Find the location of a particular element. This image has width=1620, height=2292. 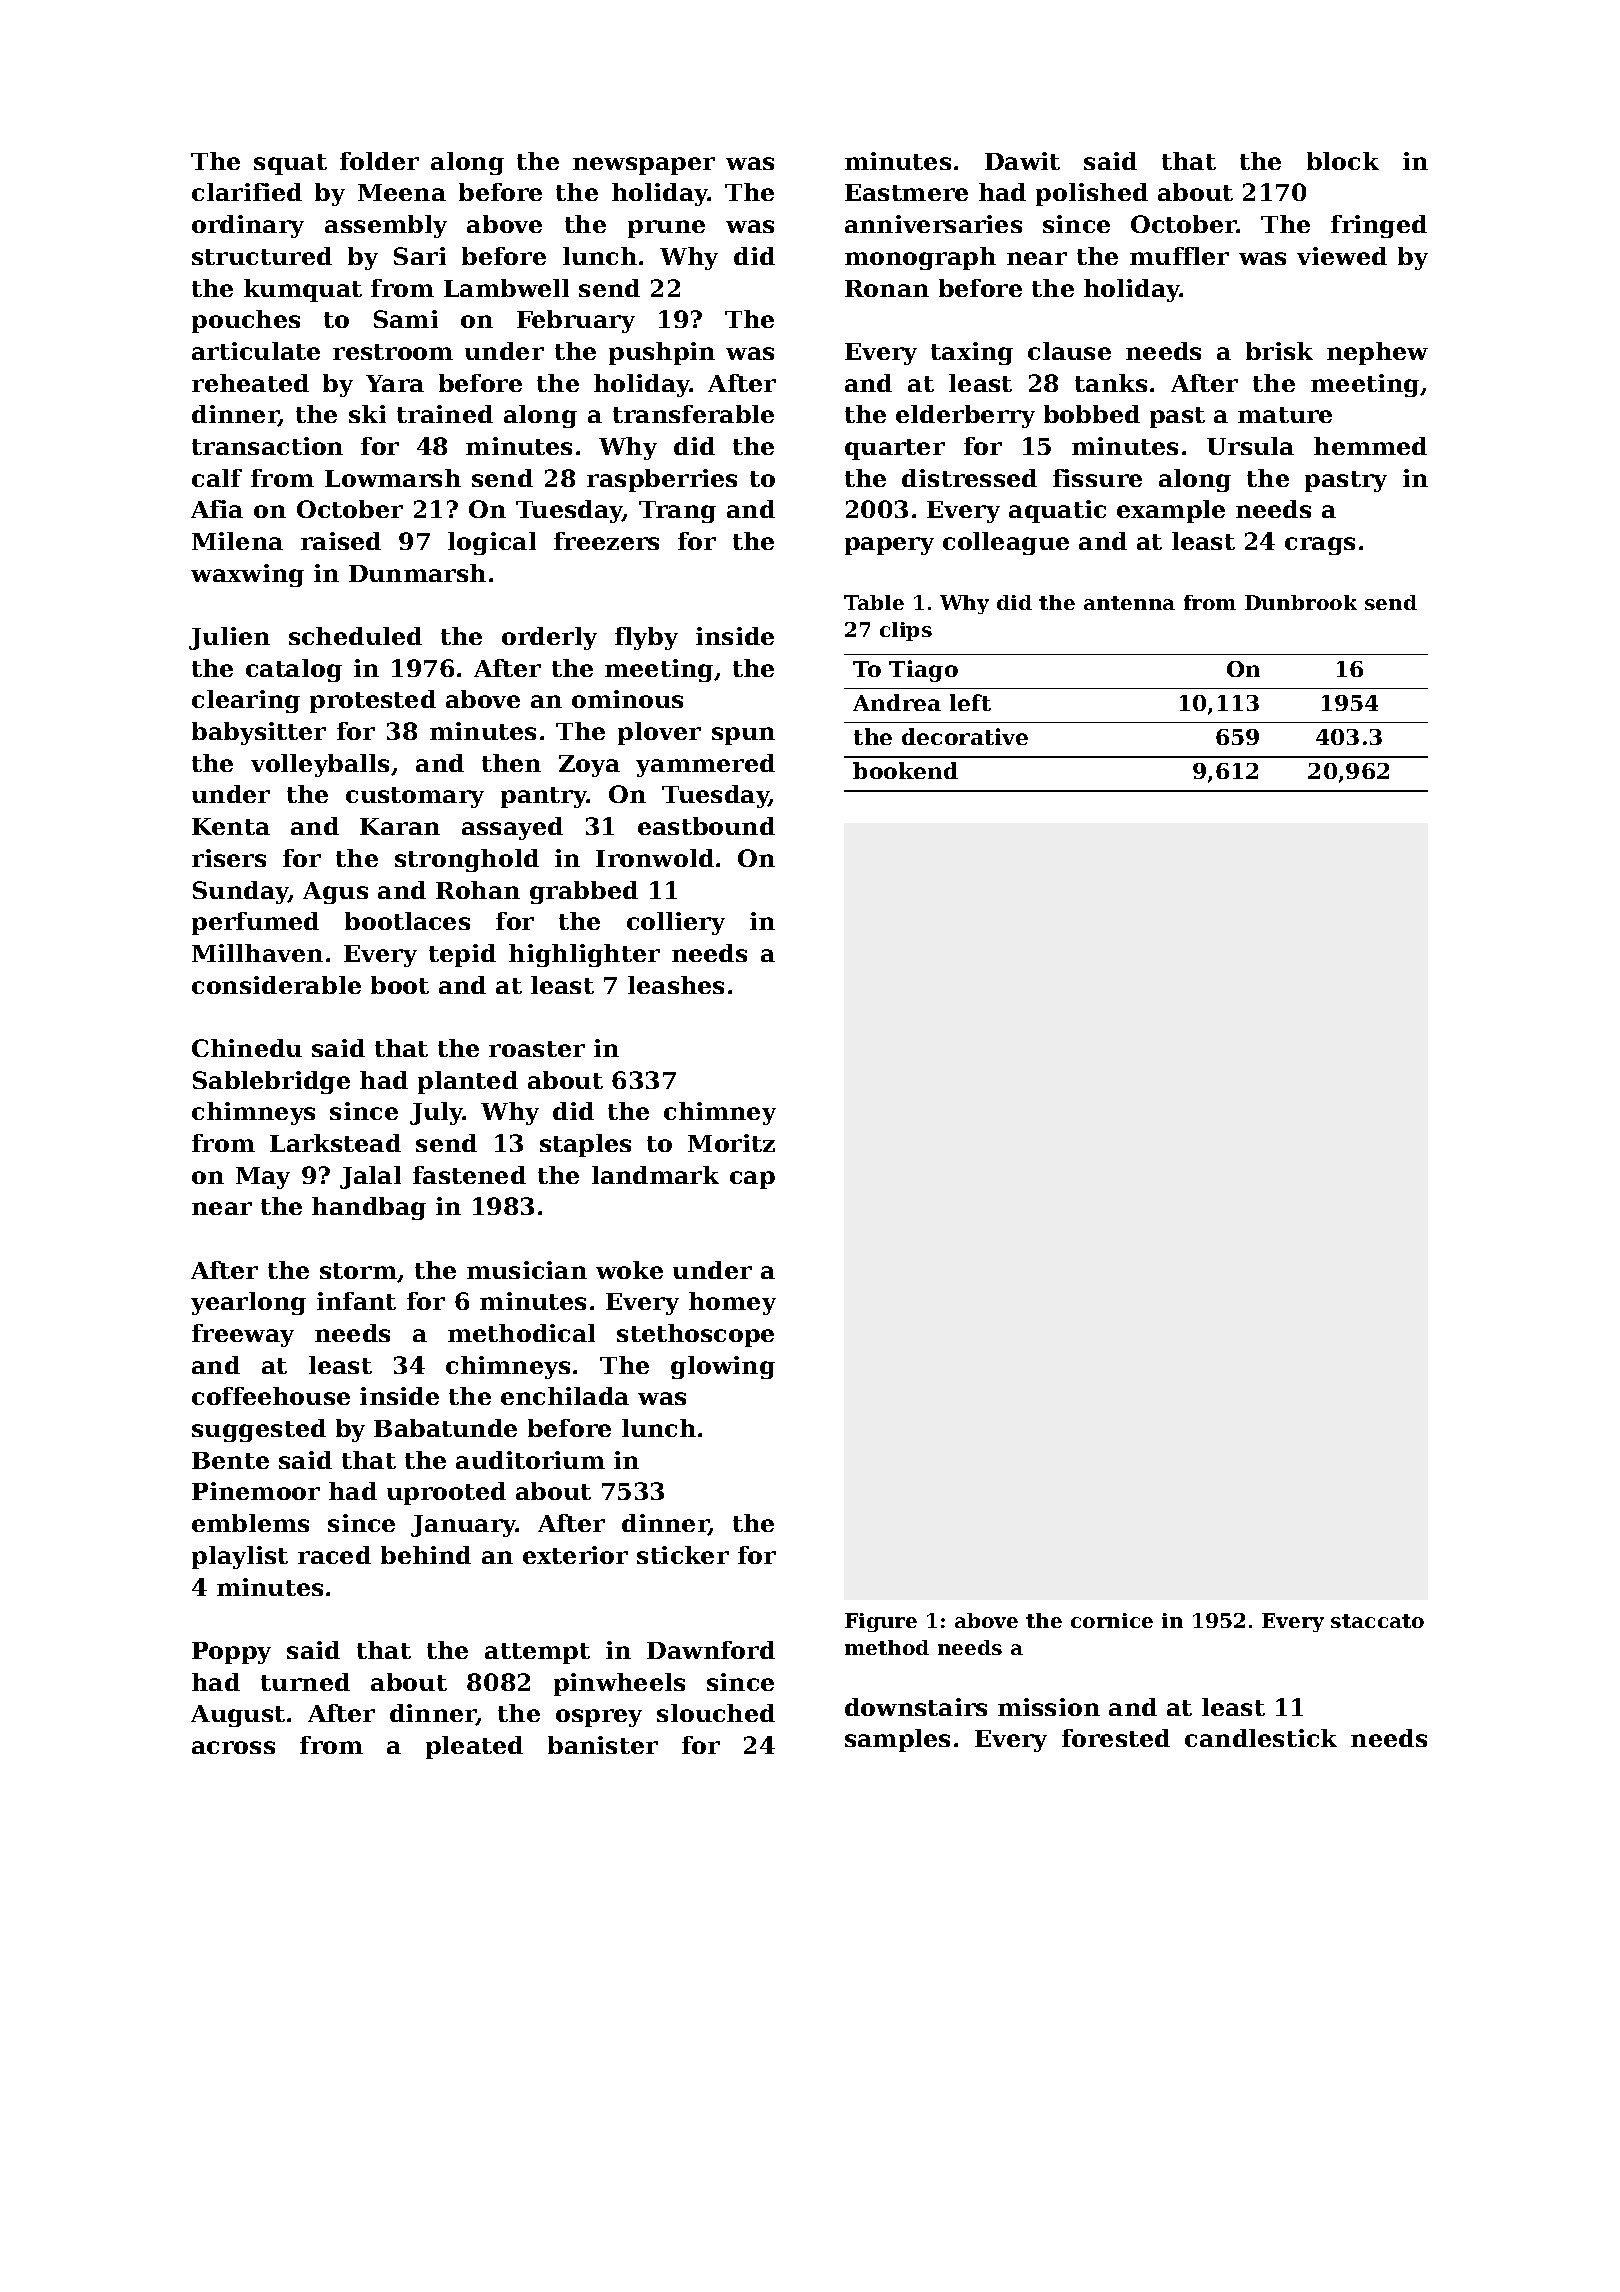

leashes is located at coordinates (676, 985).
